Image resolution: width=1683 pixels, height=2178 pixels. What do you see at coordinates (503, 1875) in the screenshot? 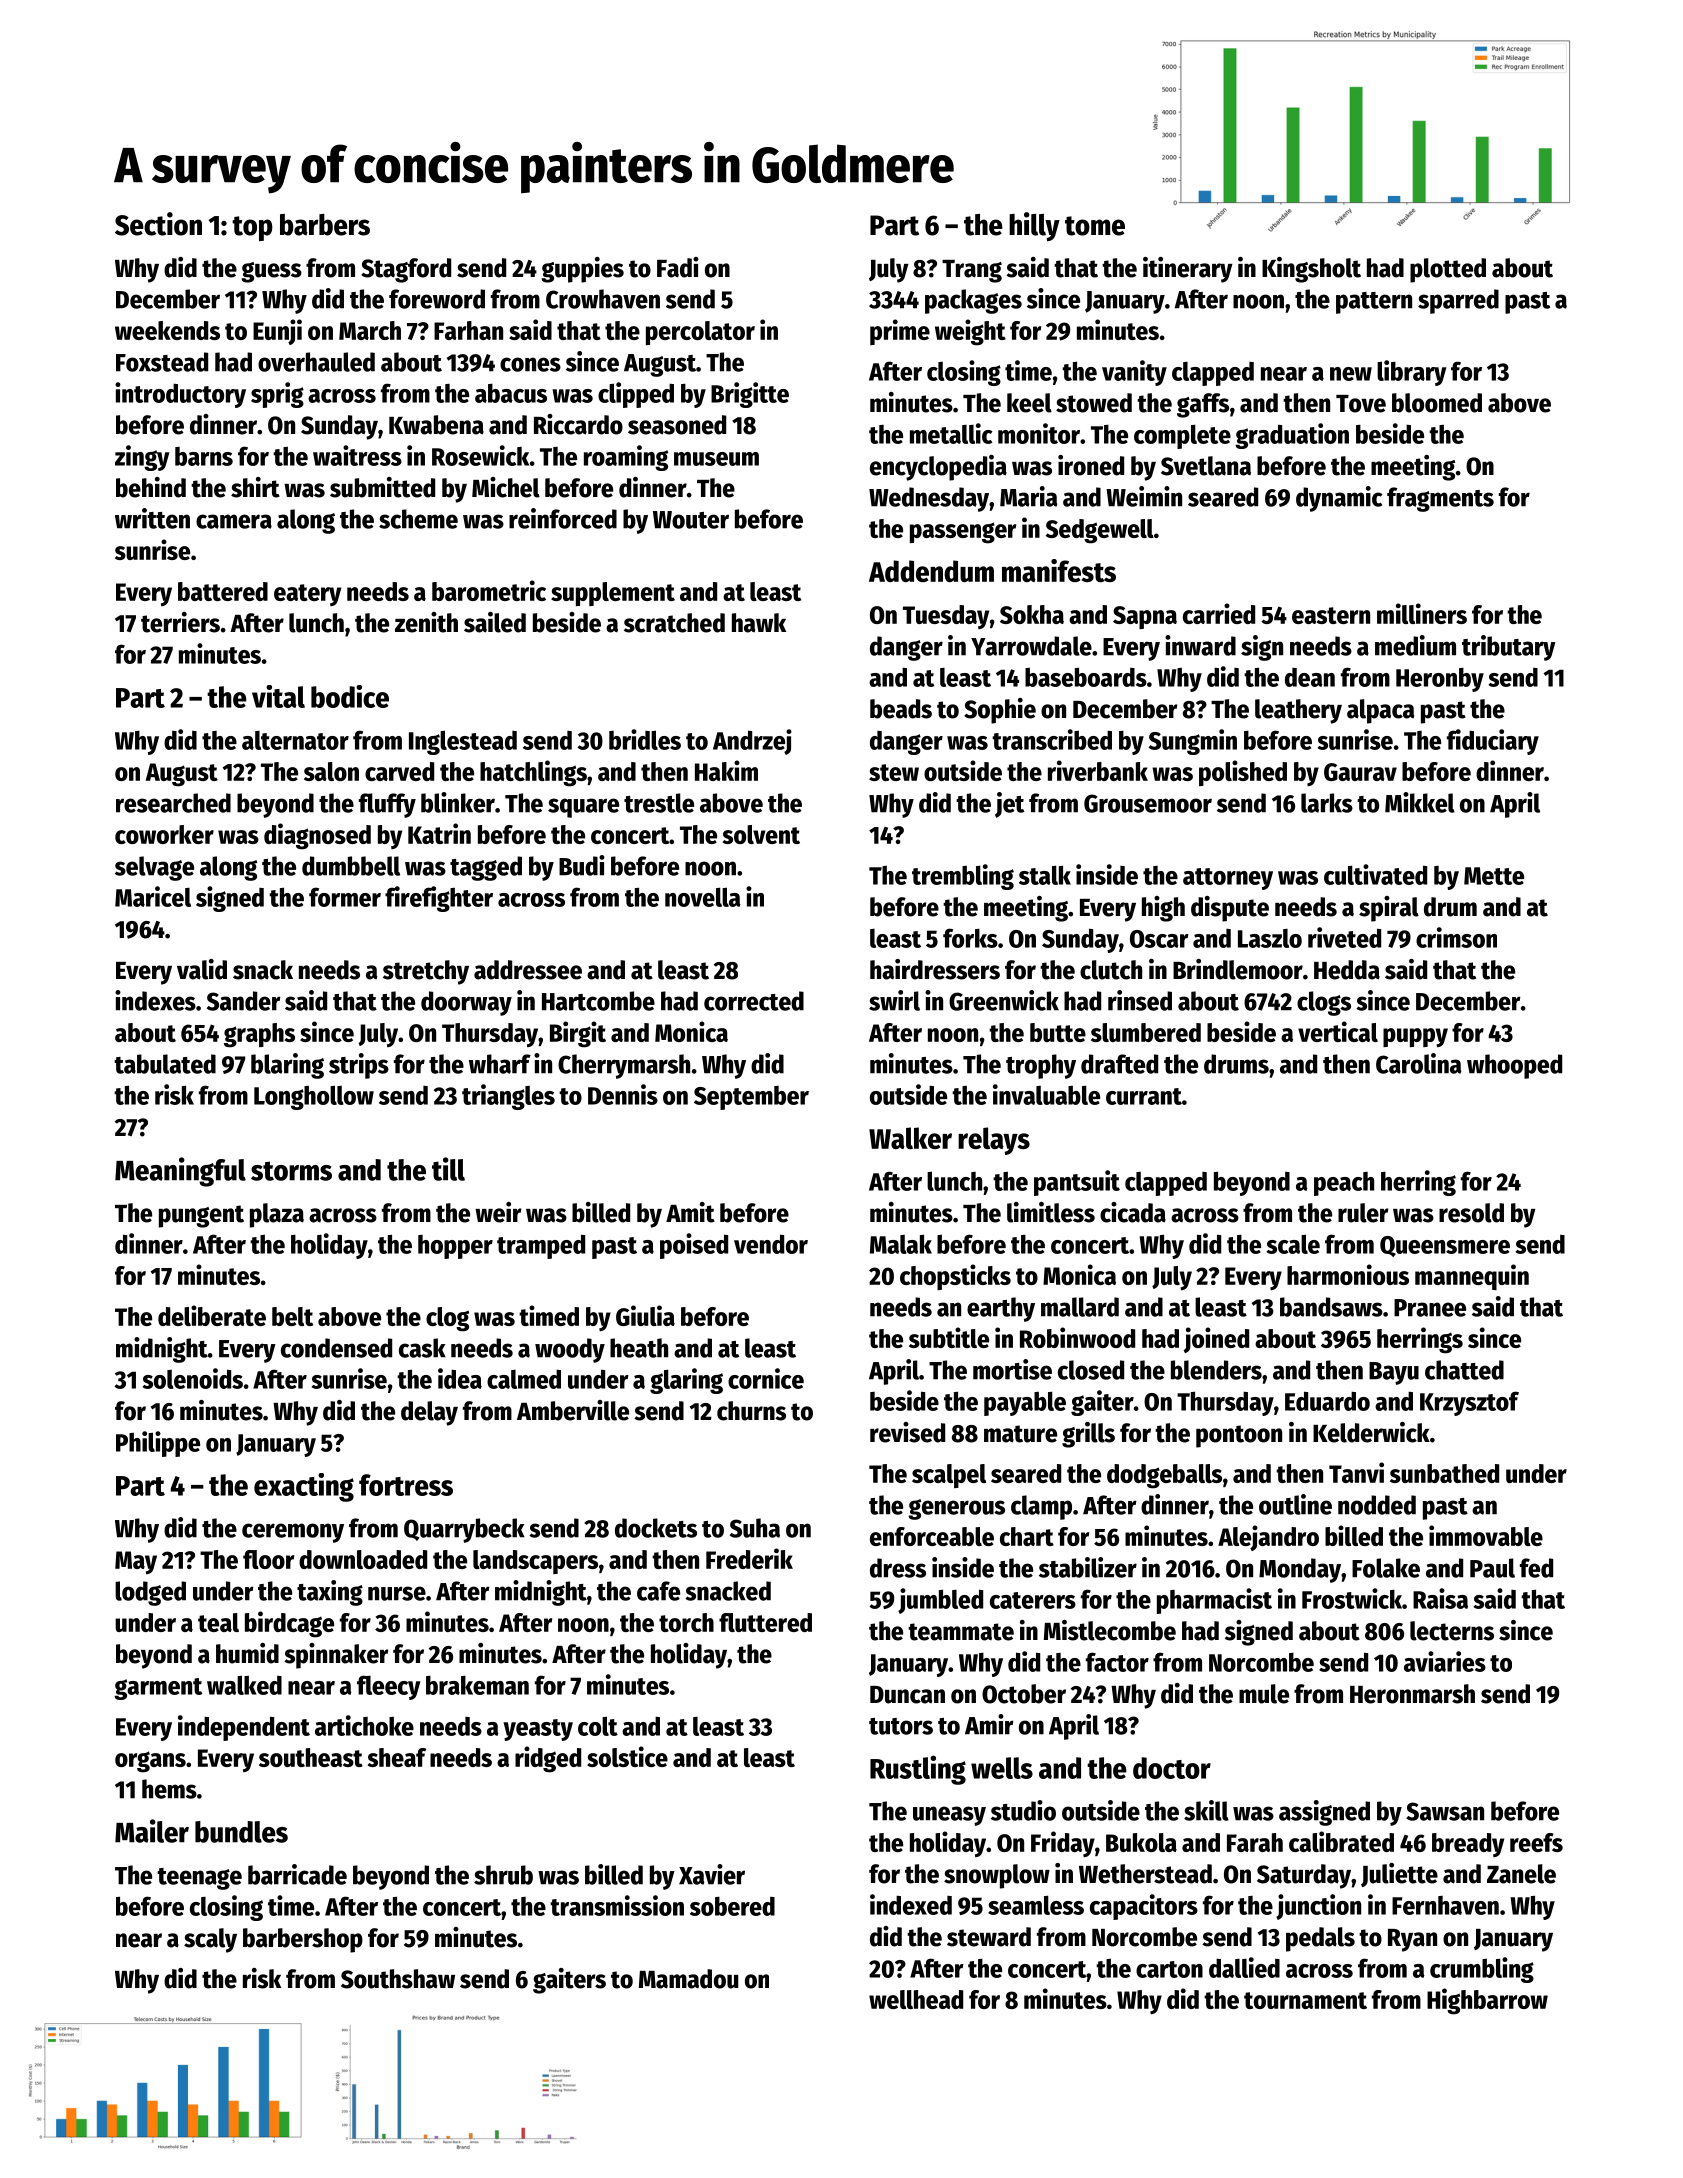
I see `shrub` at bounding box center [503, 1875].
